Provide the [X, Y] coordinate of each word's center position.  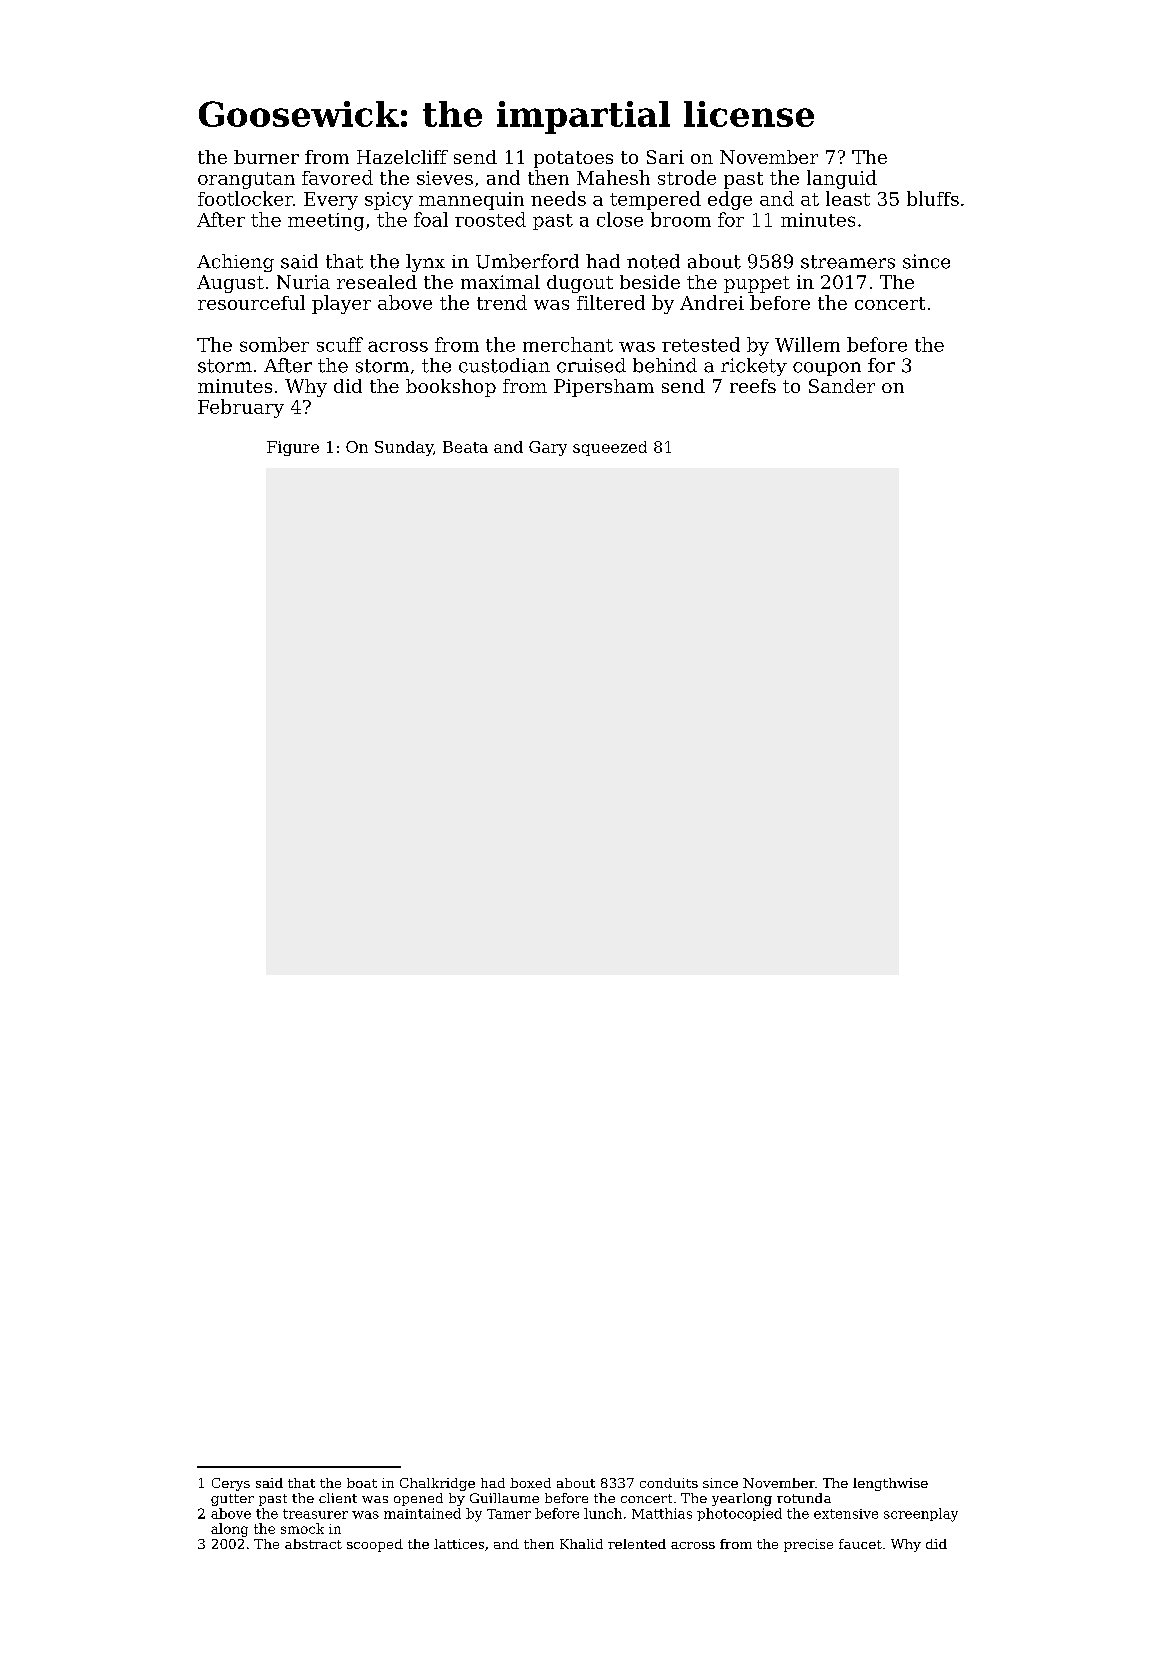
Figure [293, 448]
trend [502, 302]
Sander [842, 386]
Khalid [581, 1544]
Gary [548, 448]
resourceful [251, 302]
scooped [375, 1545]
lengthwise [890, 1484]
